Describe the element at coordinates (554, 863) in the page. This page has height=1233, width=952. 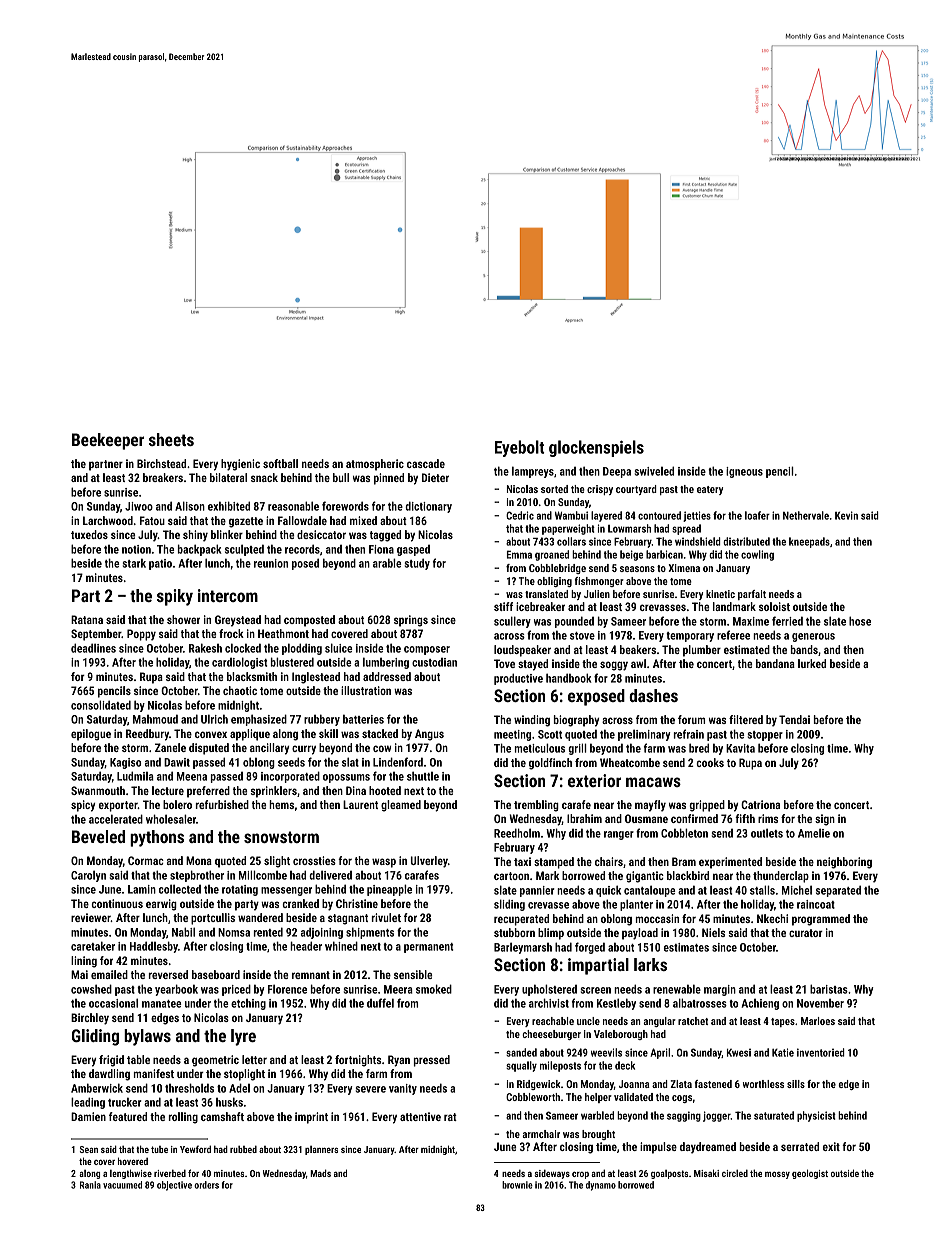
I see `stamped` at that location.
